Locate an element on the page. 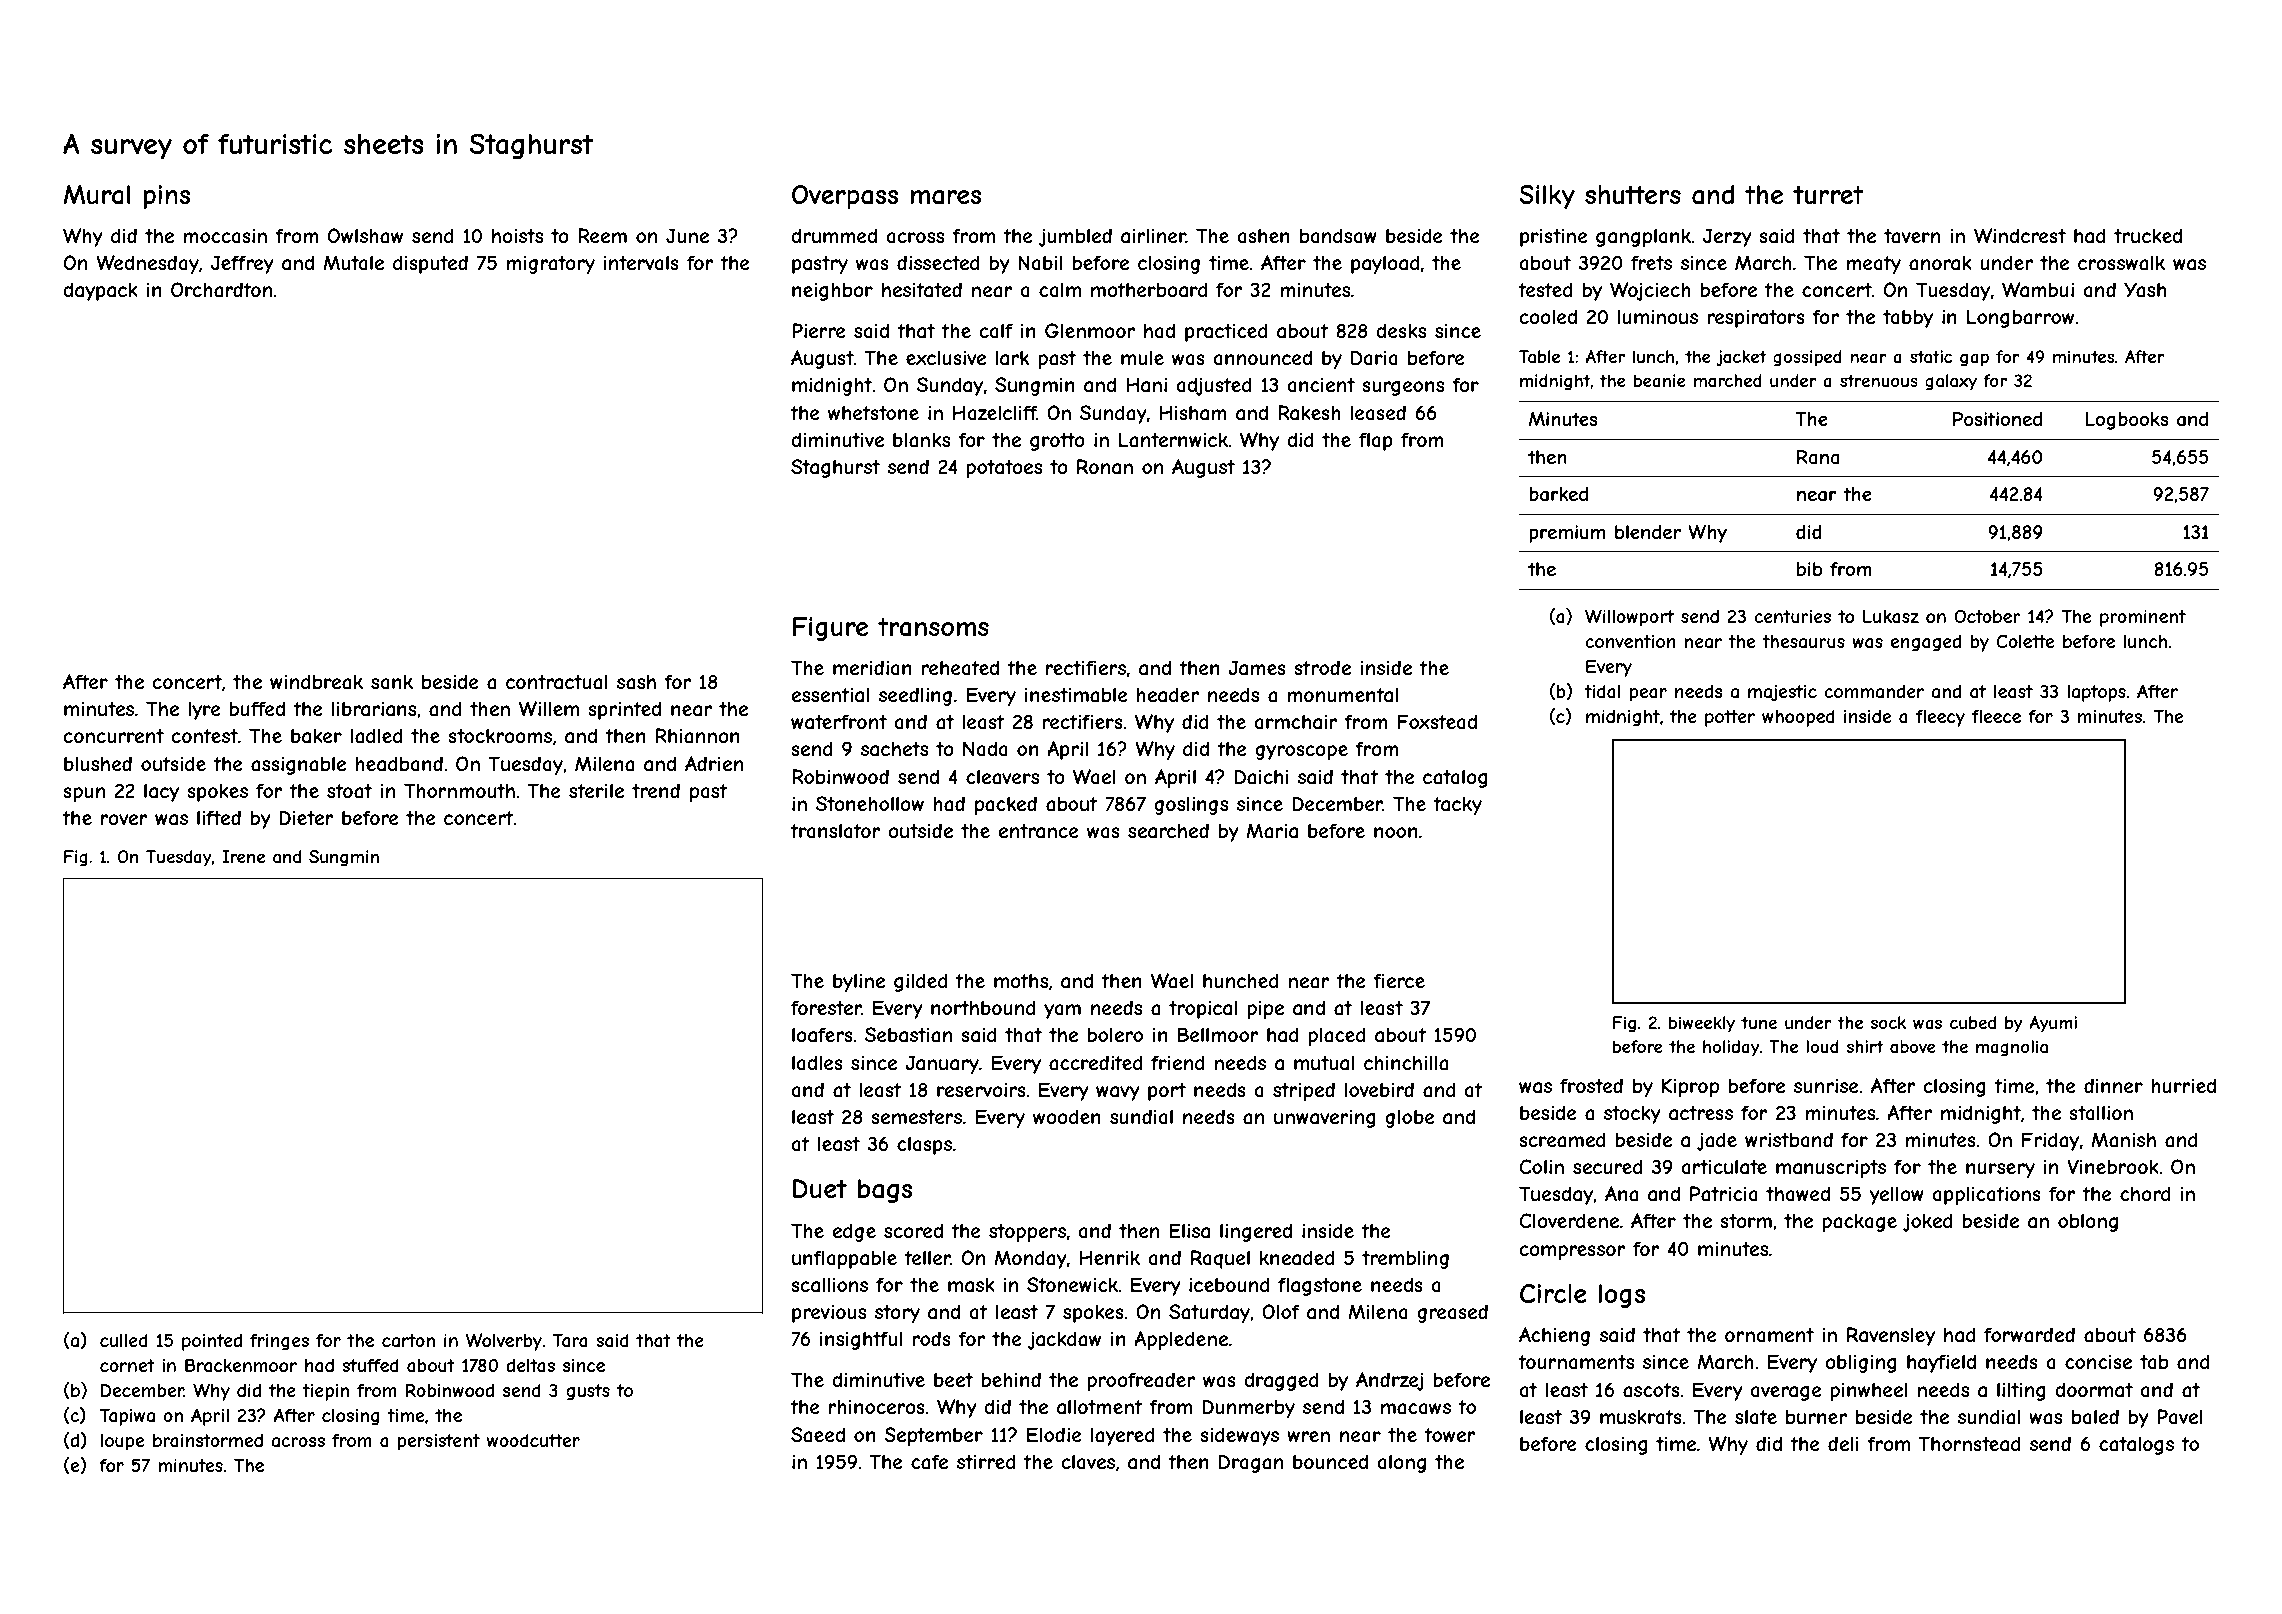 The image size is (2282, 1614). Positioned is located at coordinates (1997, 419).
